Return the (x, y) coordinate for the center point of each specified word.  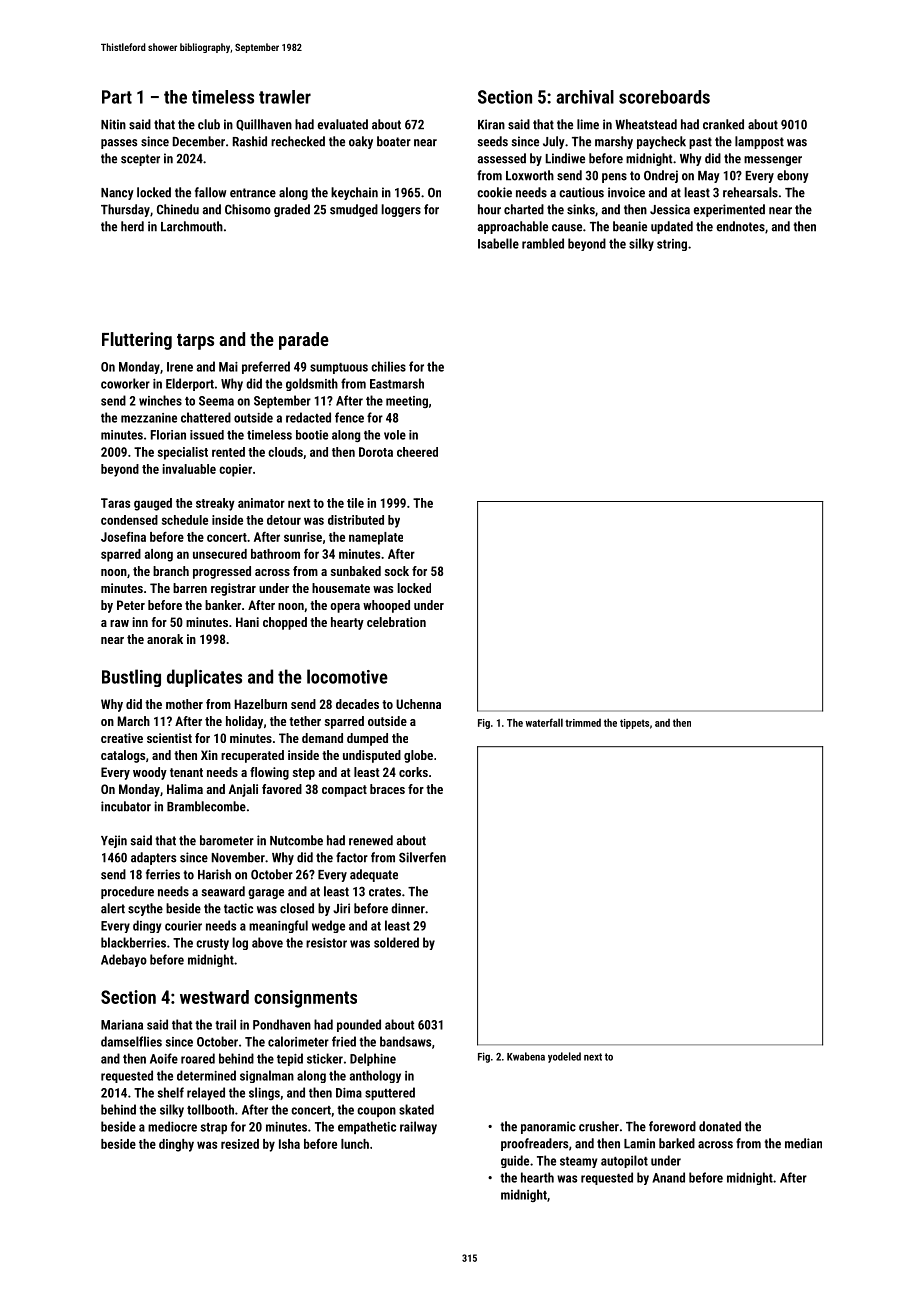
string (672, 245)
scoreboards (664, 97)
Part (117, 97)
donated (720, 1126)
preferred (266, 367)
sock (397, 571)
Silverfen (422, 857)
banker (223, 605)
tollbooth (210, 1109)
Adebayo (124, 960)
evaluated (343, 124)
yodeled (564, 1057)
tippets (634, 724)
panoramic (548, 1127)
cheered (417, 452)
